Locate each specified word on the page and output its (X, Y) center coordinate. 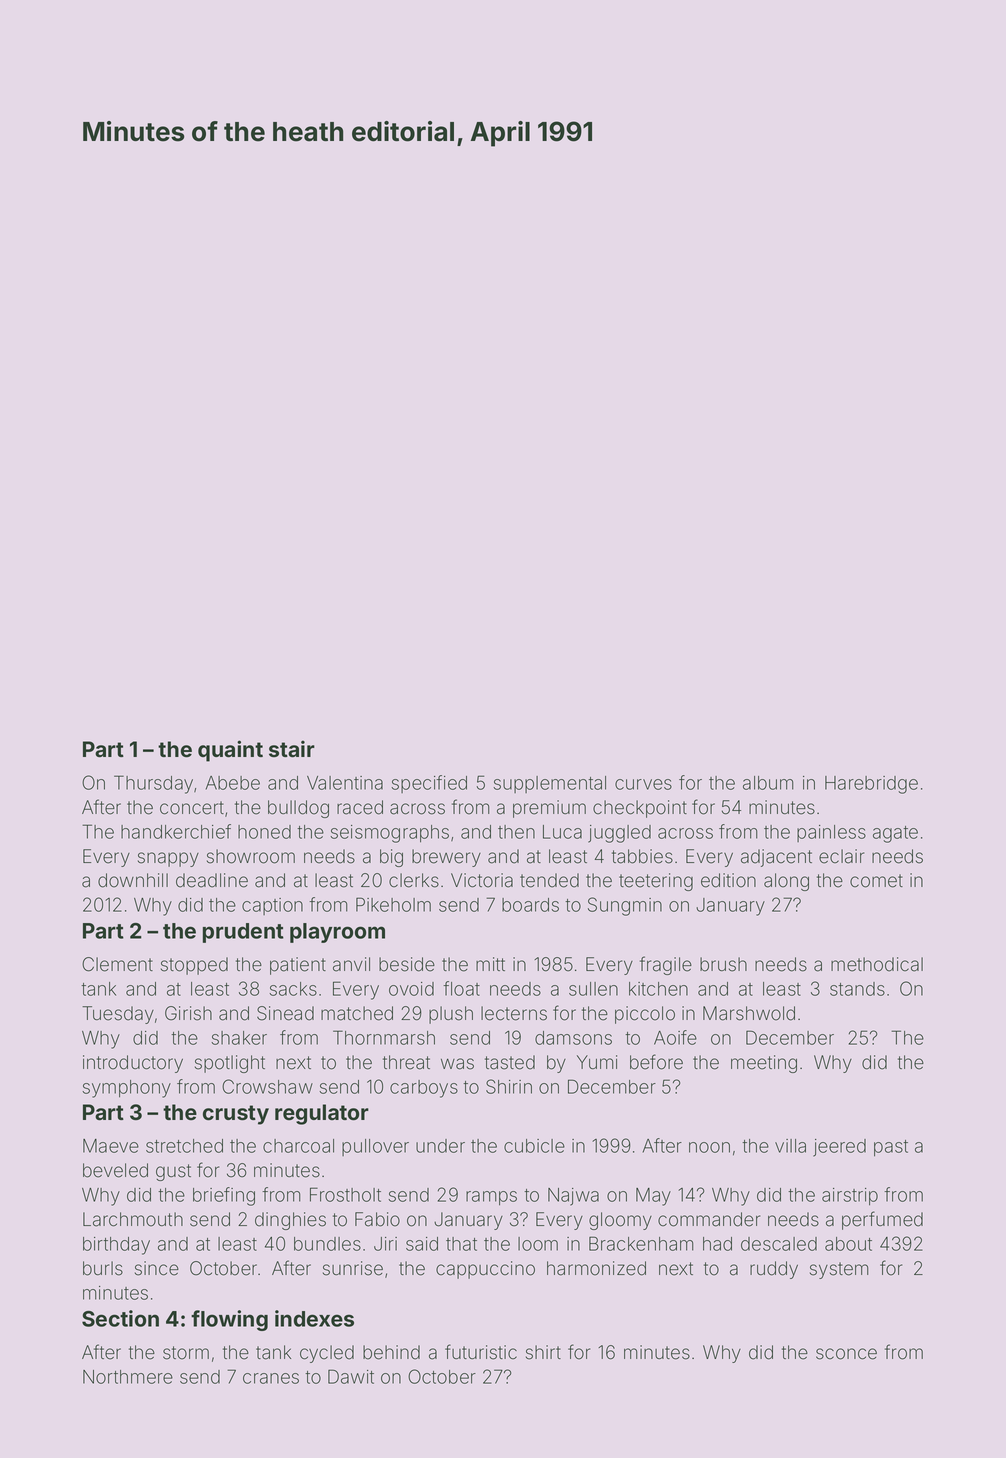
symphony (126, 1089)
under (440, 1146)
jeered (839, 1148)
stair (292, 749)
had (717, 1244)
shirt (543, 1352)
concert (192, 808)
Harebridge (871, 785)
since (157, 1268)
